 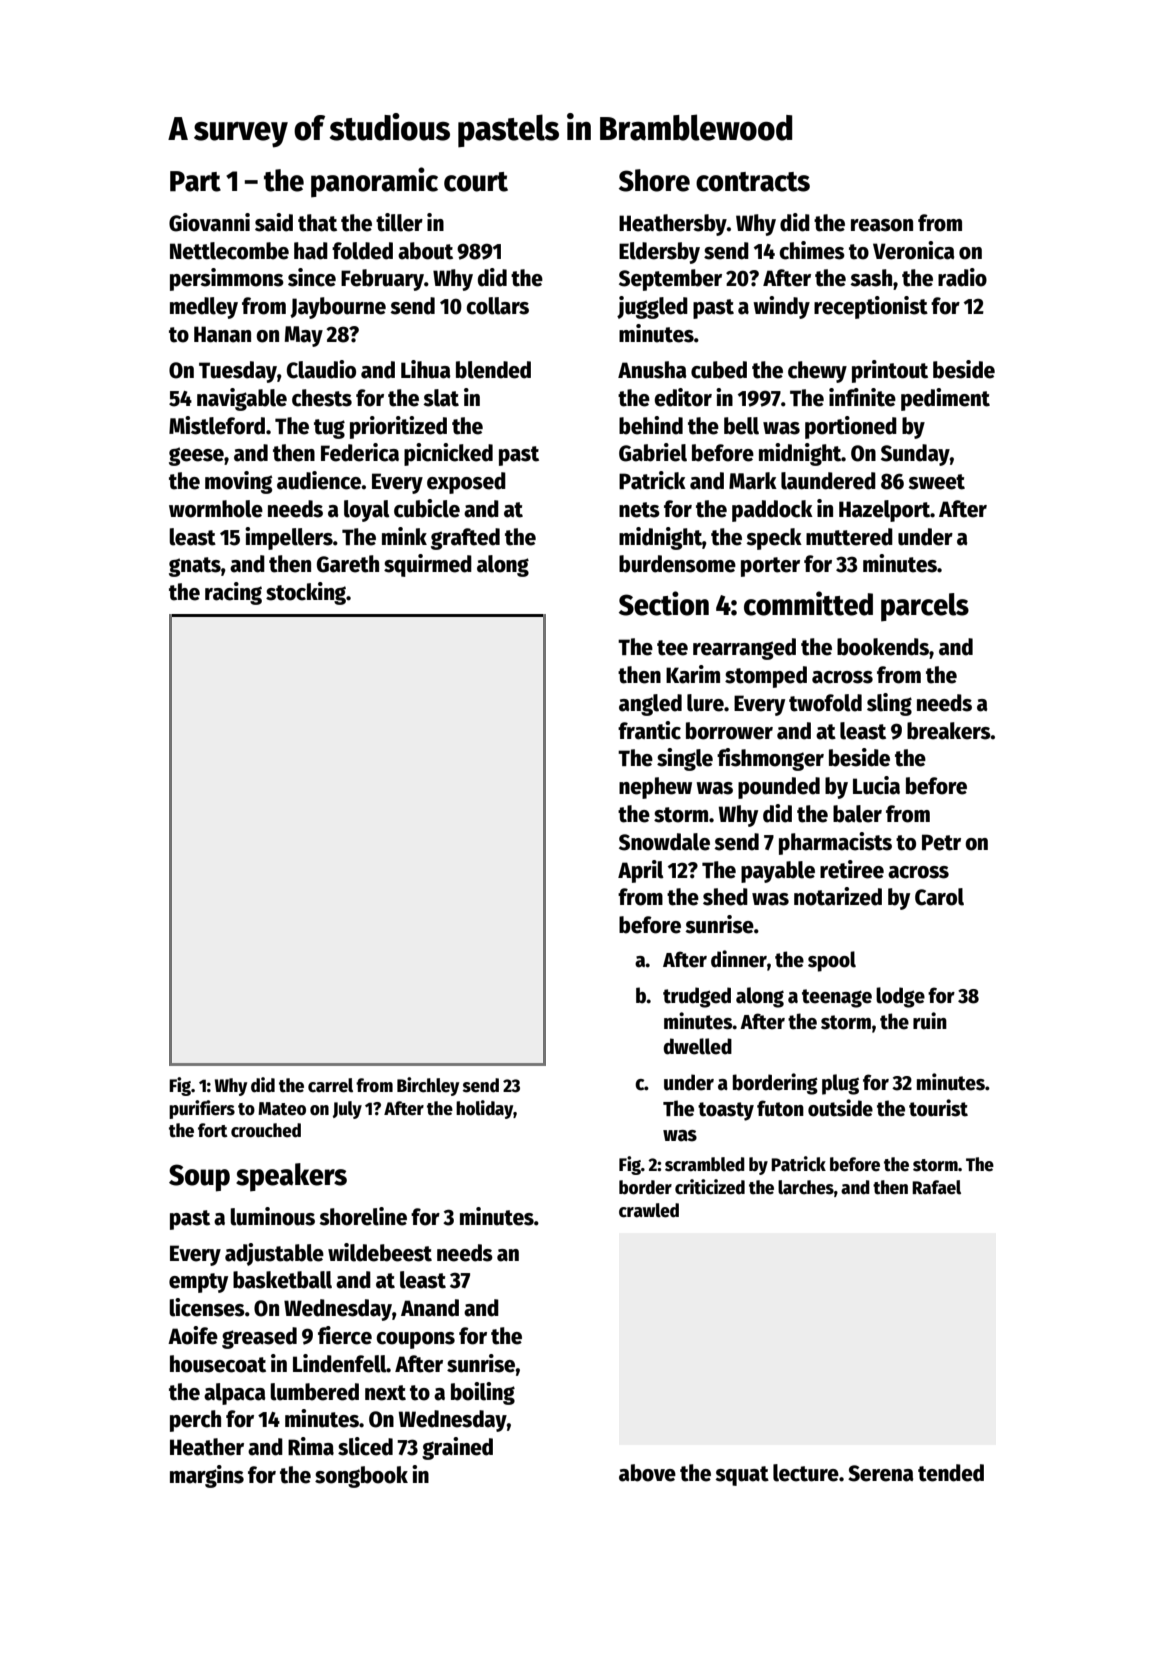 What do you see at coordinates (641, 871) in the screenshot?
I see `April` at bounding box center [641, 871].
